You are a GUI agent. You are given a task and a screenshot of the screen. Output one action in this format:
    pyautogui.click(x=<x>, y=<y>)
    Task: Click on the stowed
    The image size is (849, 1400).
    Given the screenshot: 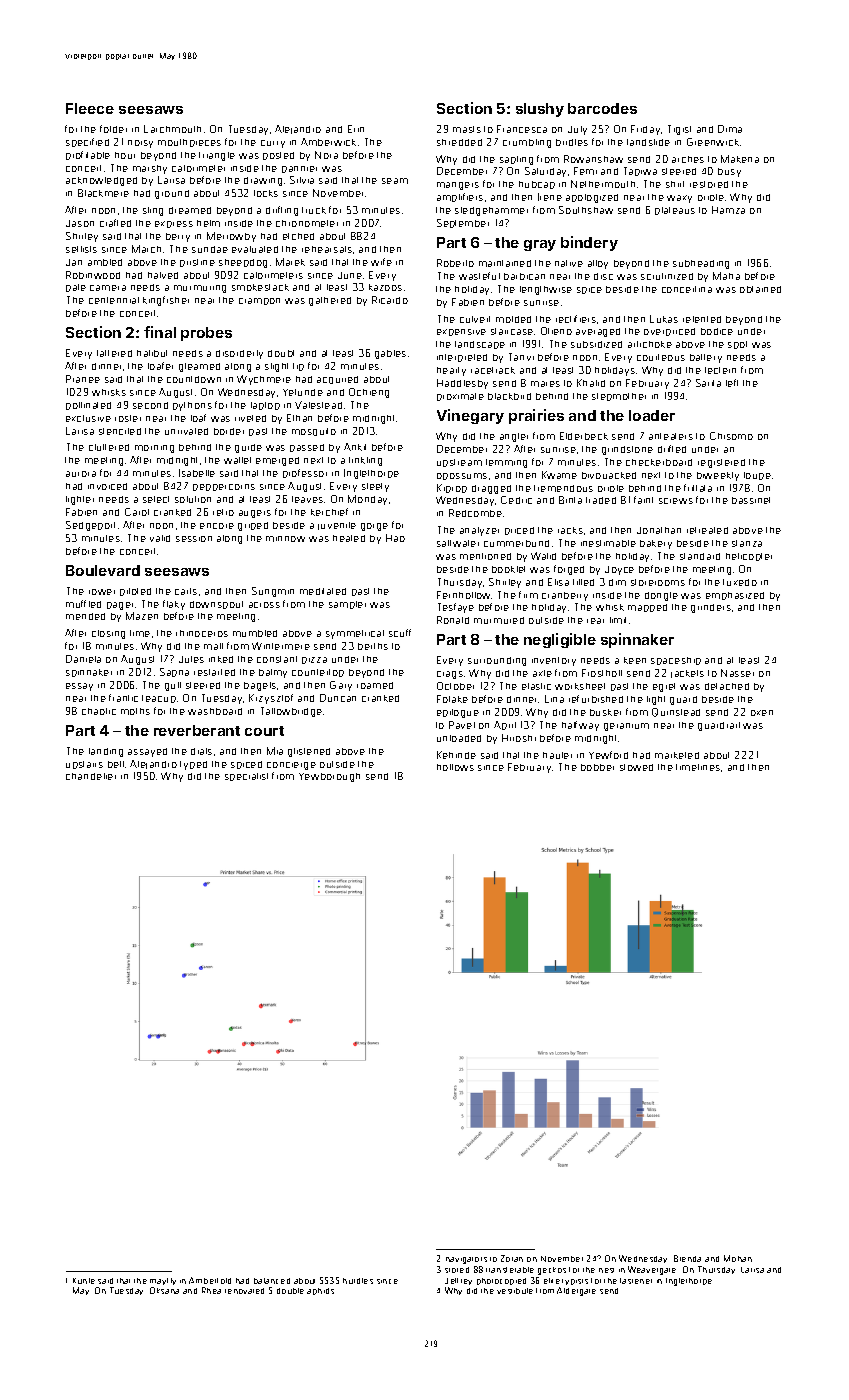 What is the action you would take?
    pyautogui.click(x=636, y=767)
